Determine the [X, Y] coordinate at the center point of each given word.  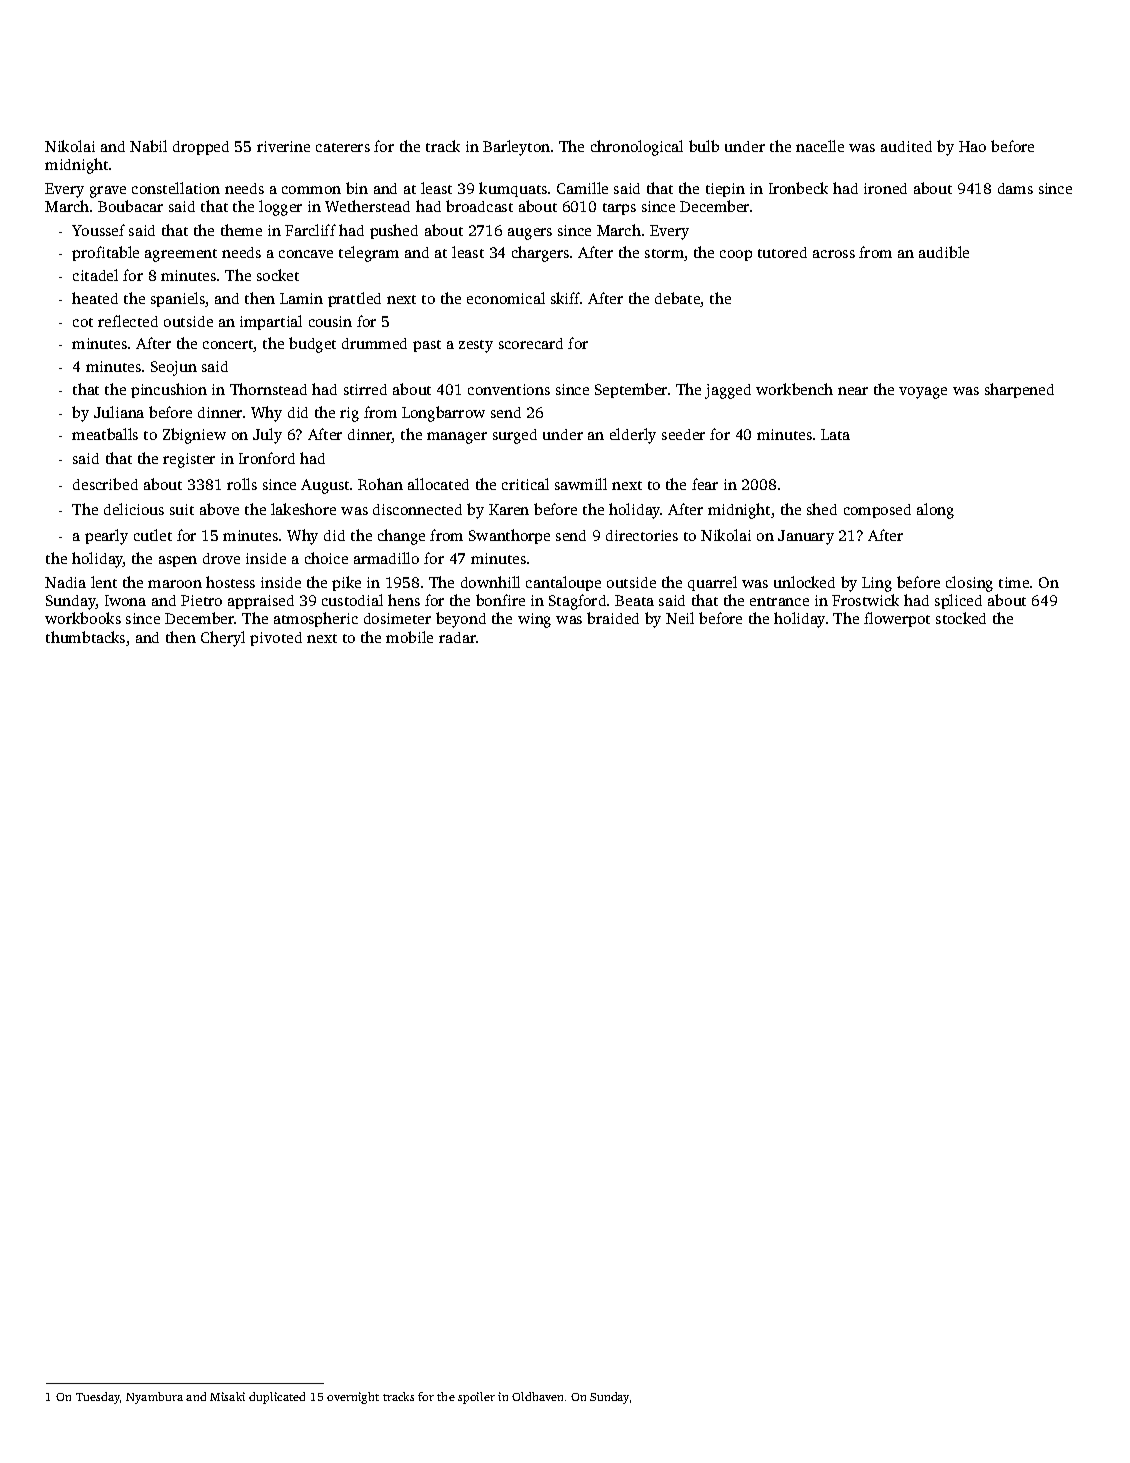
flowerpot [897, 619]
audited [906, 146]
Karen [509, 509]
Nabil [148, 146]
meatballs [105, 434]
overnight [353, 1398]
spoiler [476, 1398]
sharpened [1019, 390]
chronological [637, 148]
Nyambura [154, 1398]
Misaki [227, 1396]
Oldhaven [537, 1396]
